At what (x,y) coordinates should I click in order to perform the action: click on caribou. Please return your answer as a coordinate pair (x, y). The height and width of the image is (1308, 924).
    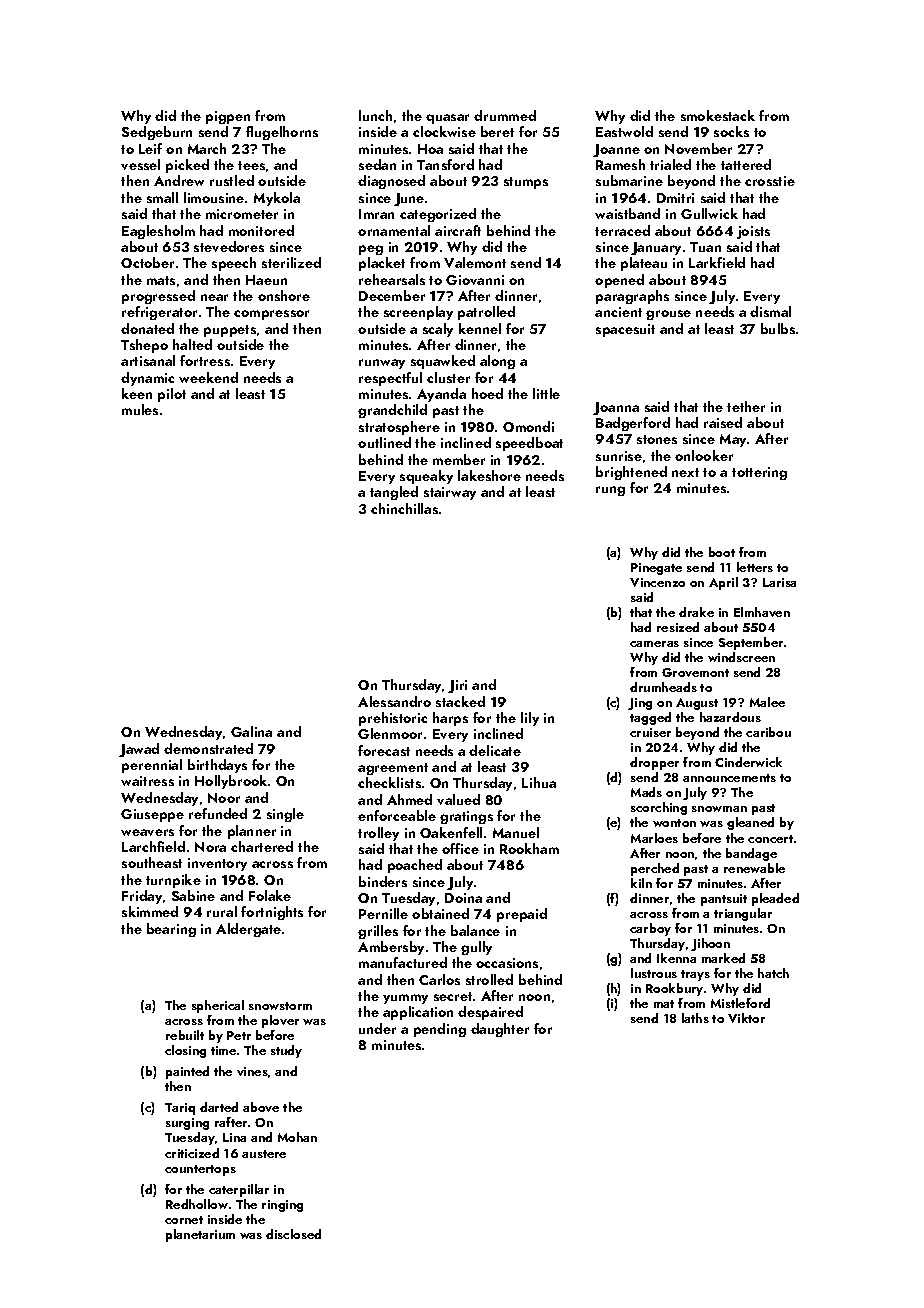
    Looking at the image, I should click on (768, 732).
